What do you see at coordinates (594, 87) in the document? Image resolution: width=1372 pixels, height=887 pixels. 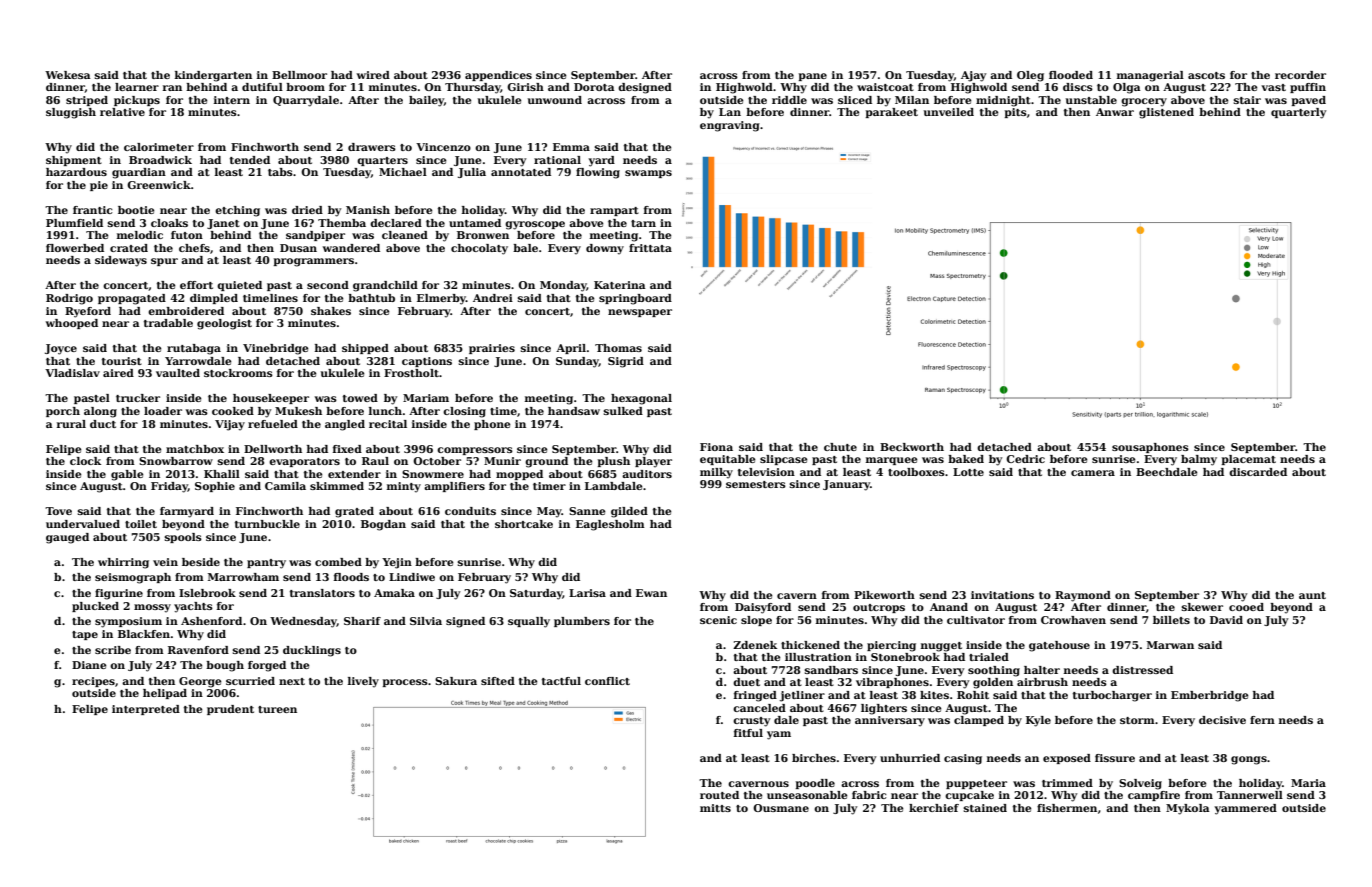 I see `Dorota` at bounding box center [594, 87].
